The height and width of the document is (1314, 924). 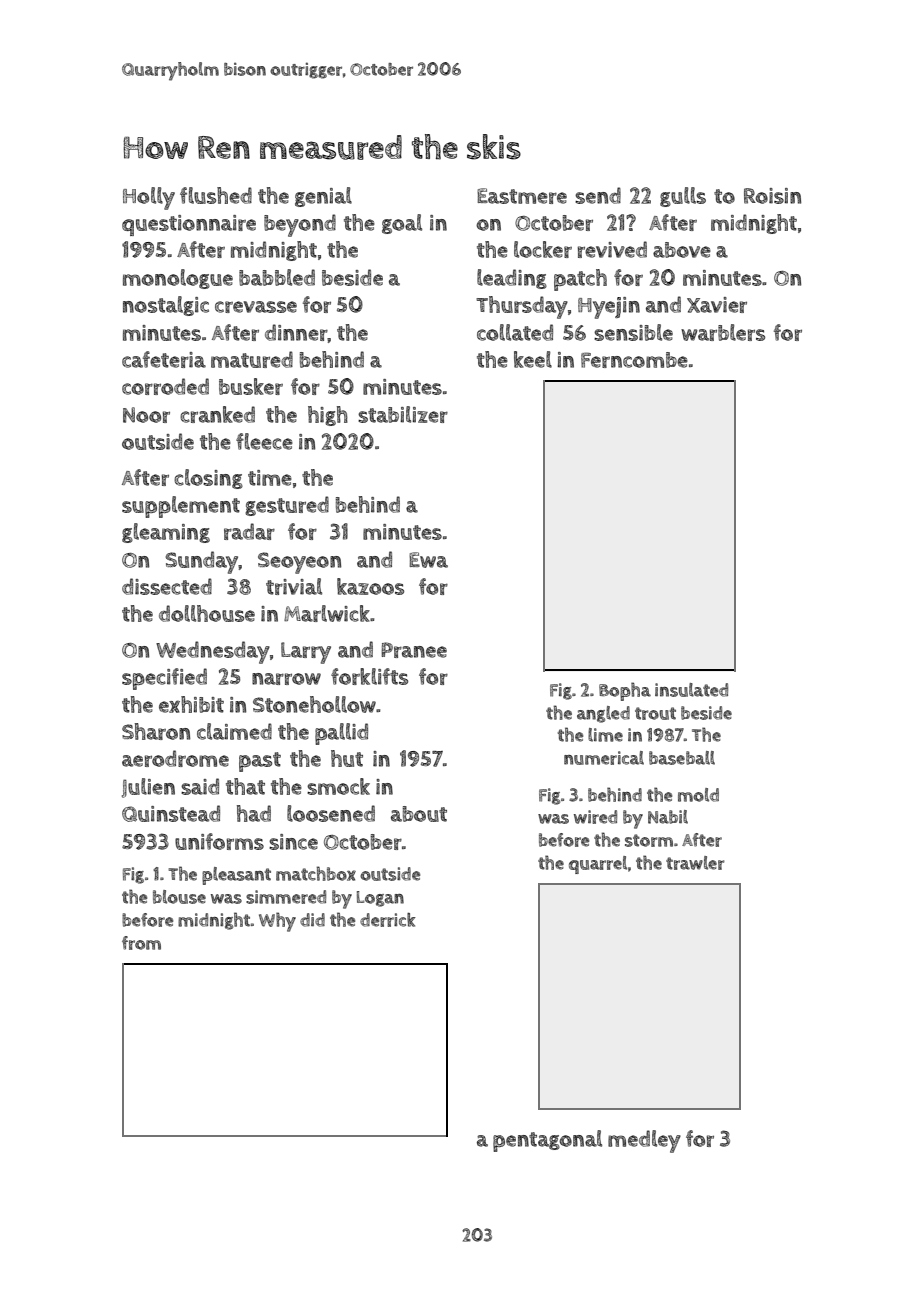 What do you see at coordinates (171, 813) in the document?
I see `Quinstead` at bounding box center [171, 813].
